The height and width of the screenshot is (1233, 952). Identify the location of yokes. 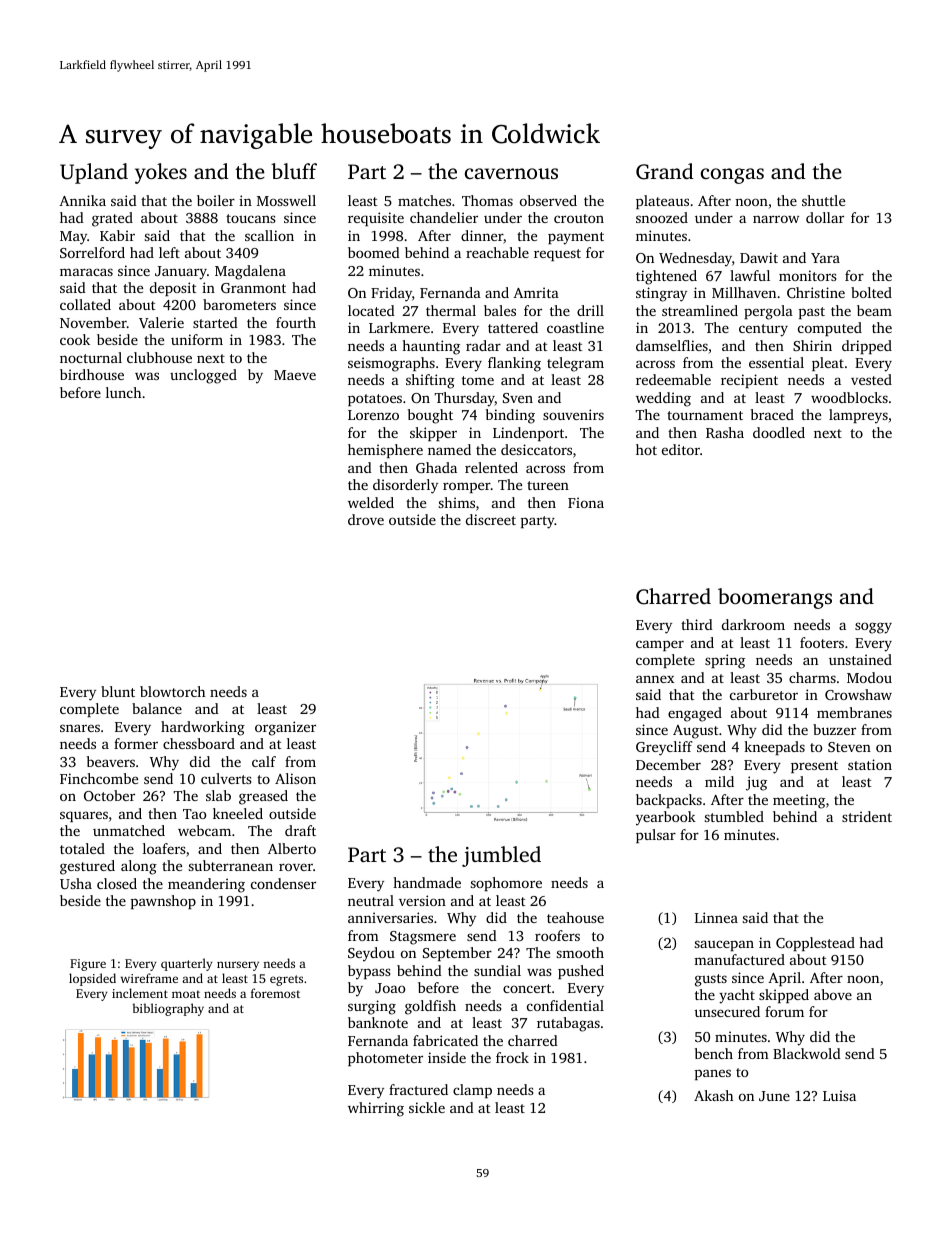
(161, 173).
